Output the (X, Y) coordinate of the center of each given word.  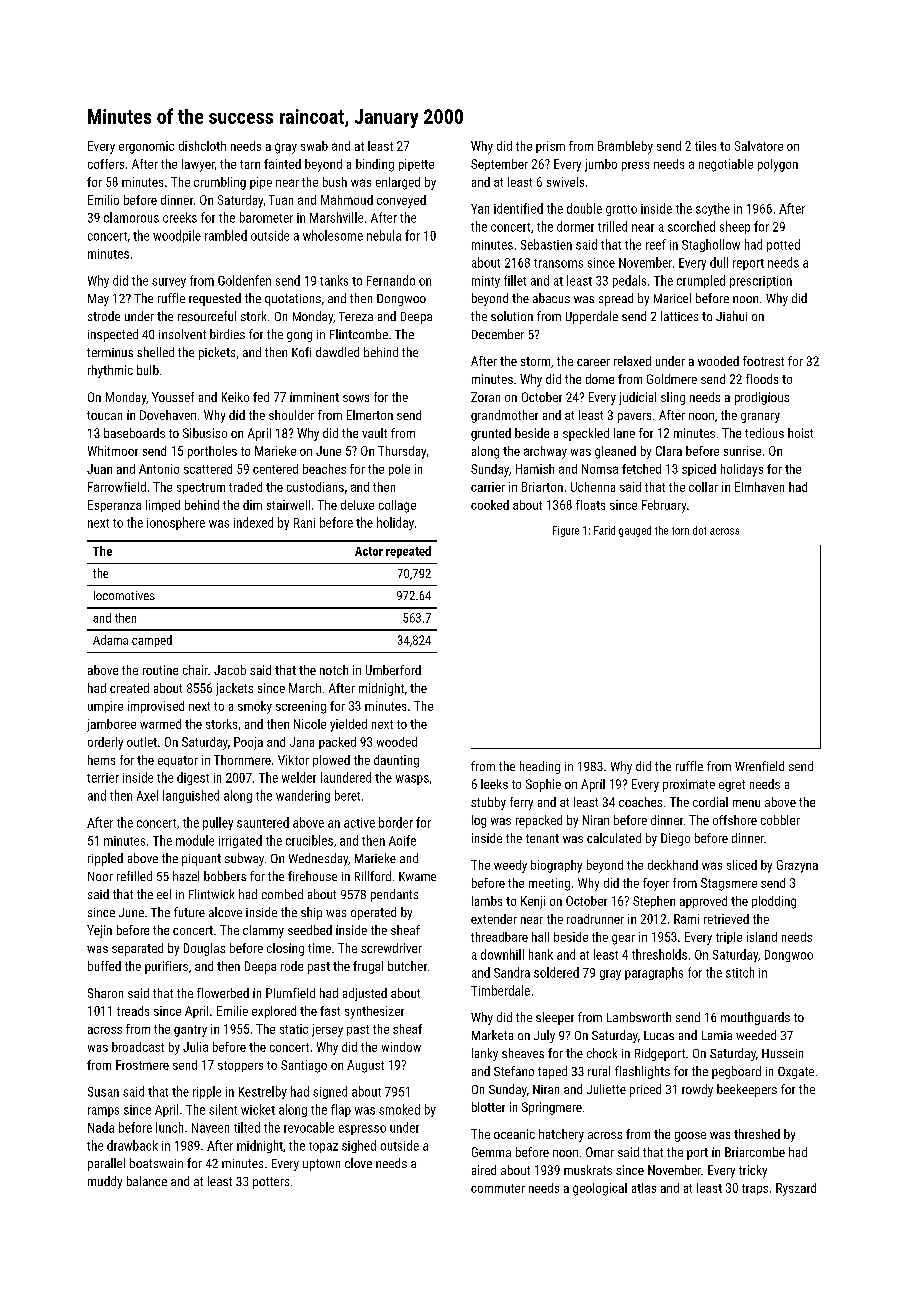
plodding (774, 902)
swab (314, 146)
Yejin (99, 931)
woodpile (177, 236)
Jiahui (731, 316)
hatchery (561, 1135)
